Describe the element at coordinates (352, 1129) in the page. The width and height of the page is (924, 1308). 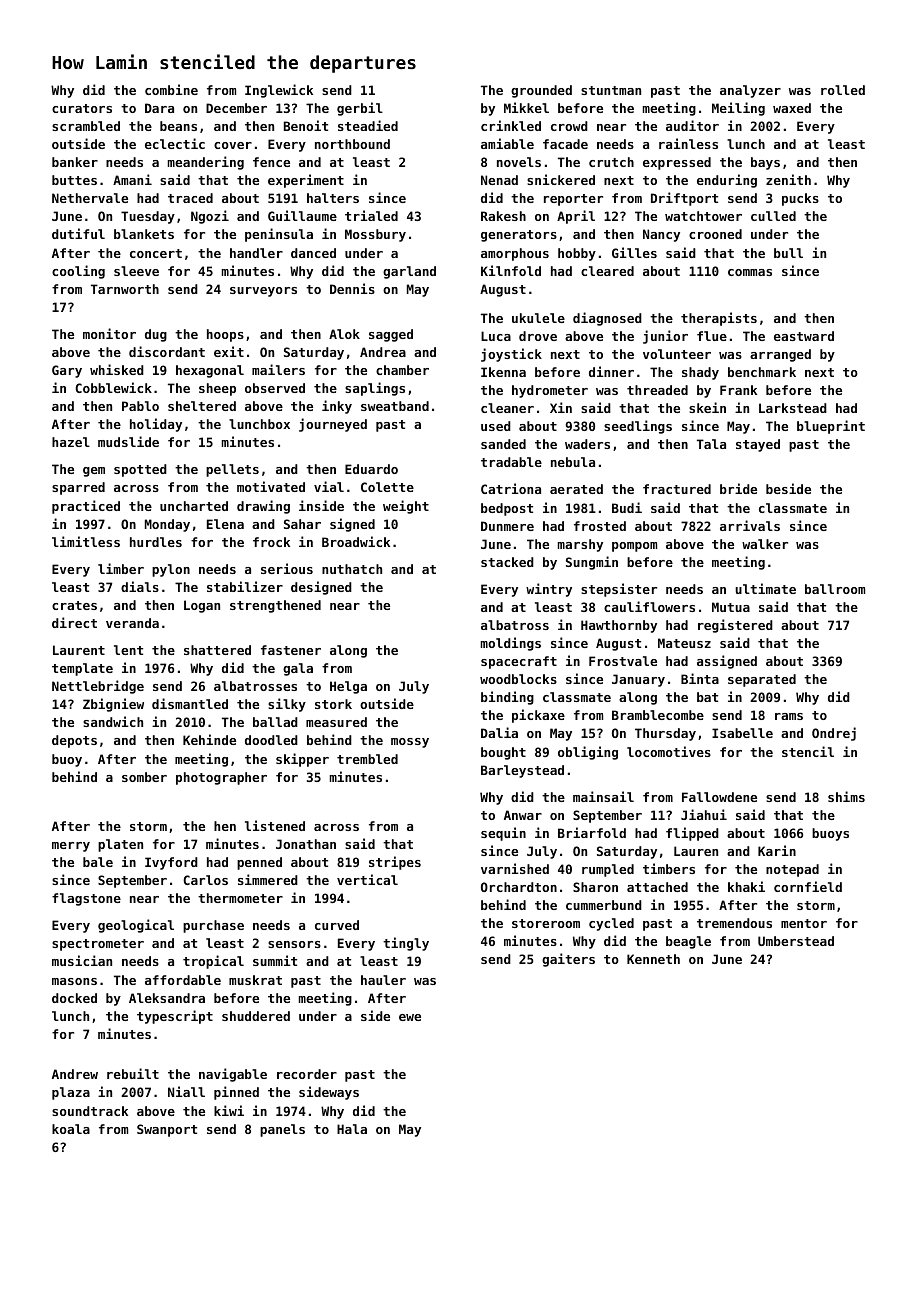
I see `Hala` at that location.
